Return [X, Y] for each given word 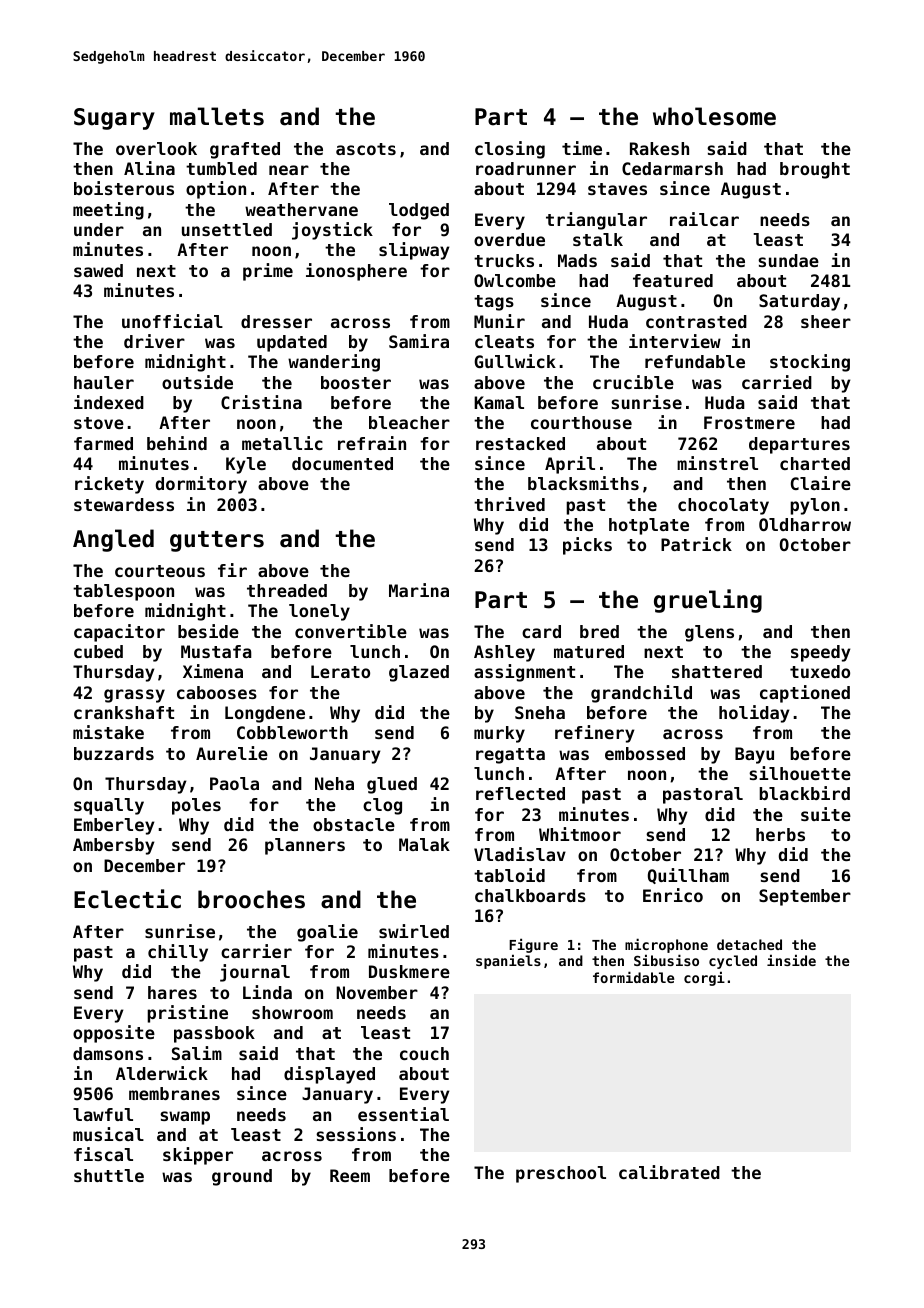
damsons [108, 1053]
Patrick [696, 544]
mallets [217, 116]
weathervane [301, 209]
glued [392, 785]
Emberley [114, 826]
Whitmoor [580, 834]
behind [177, 443]
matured [589, 651]
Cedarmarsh [672, 168]
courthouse [581, 422]
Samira [419, 341]
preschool [561, 1174]
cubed [98, 651]
